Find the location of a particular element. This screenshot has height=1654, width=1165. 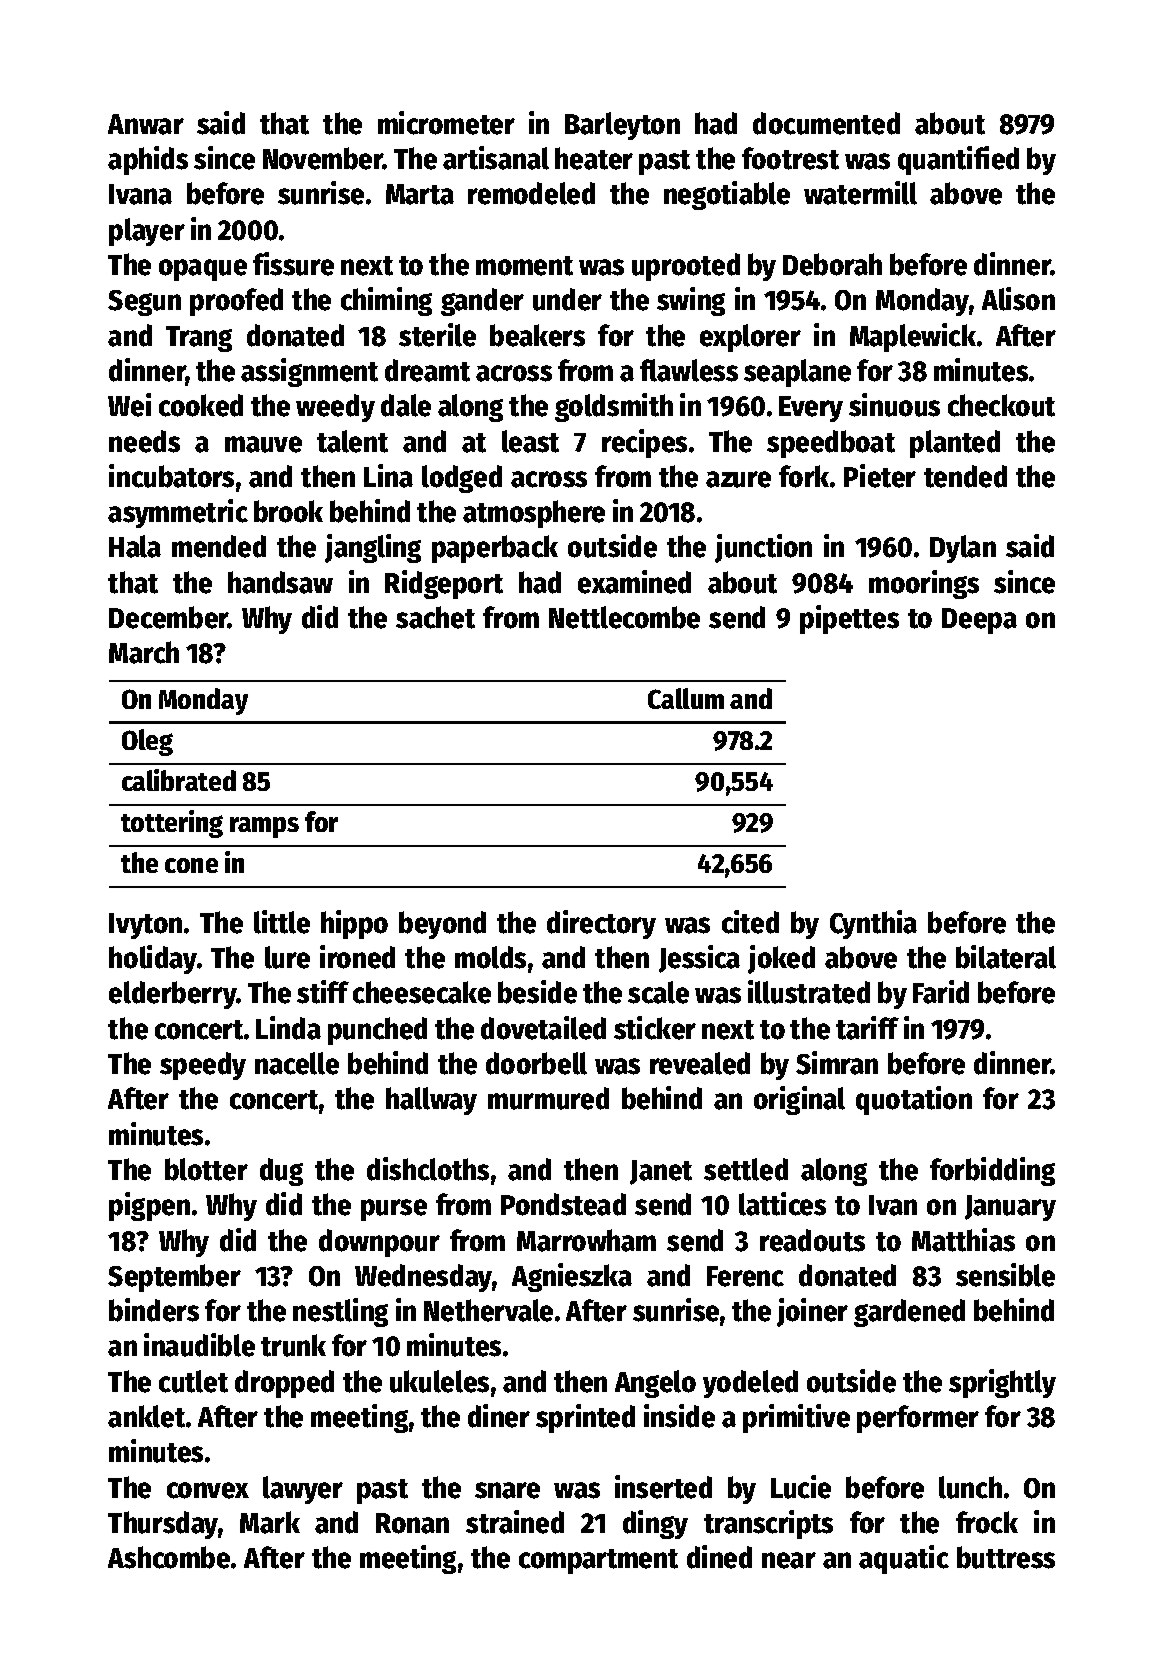

Every is located at coordinates (811, 409).
